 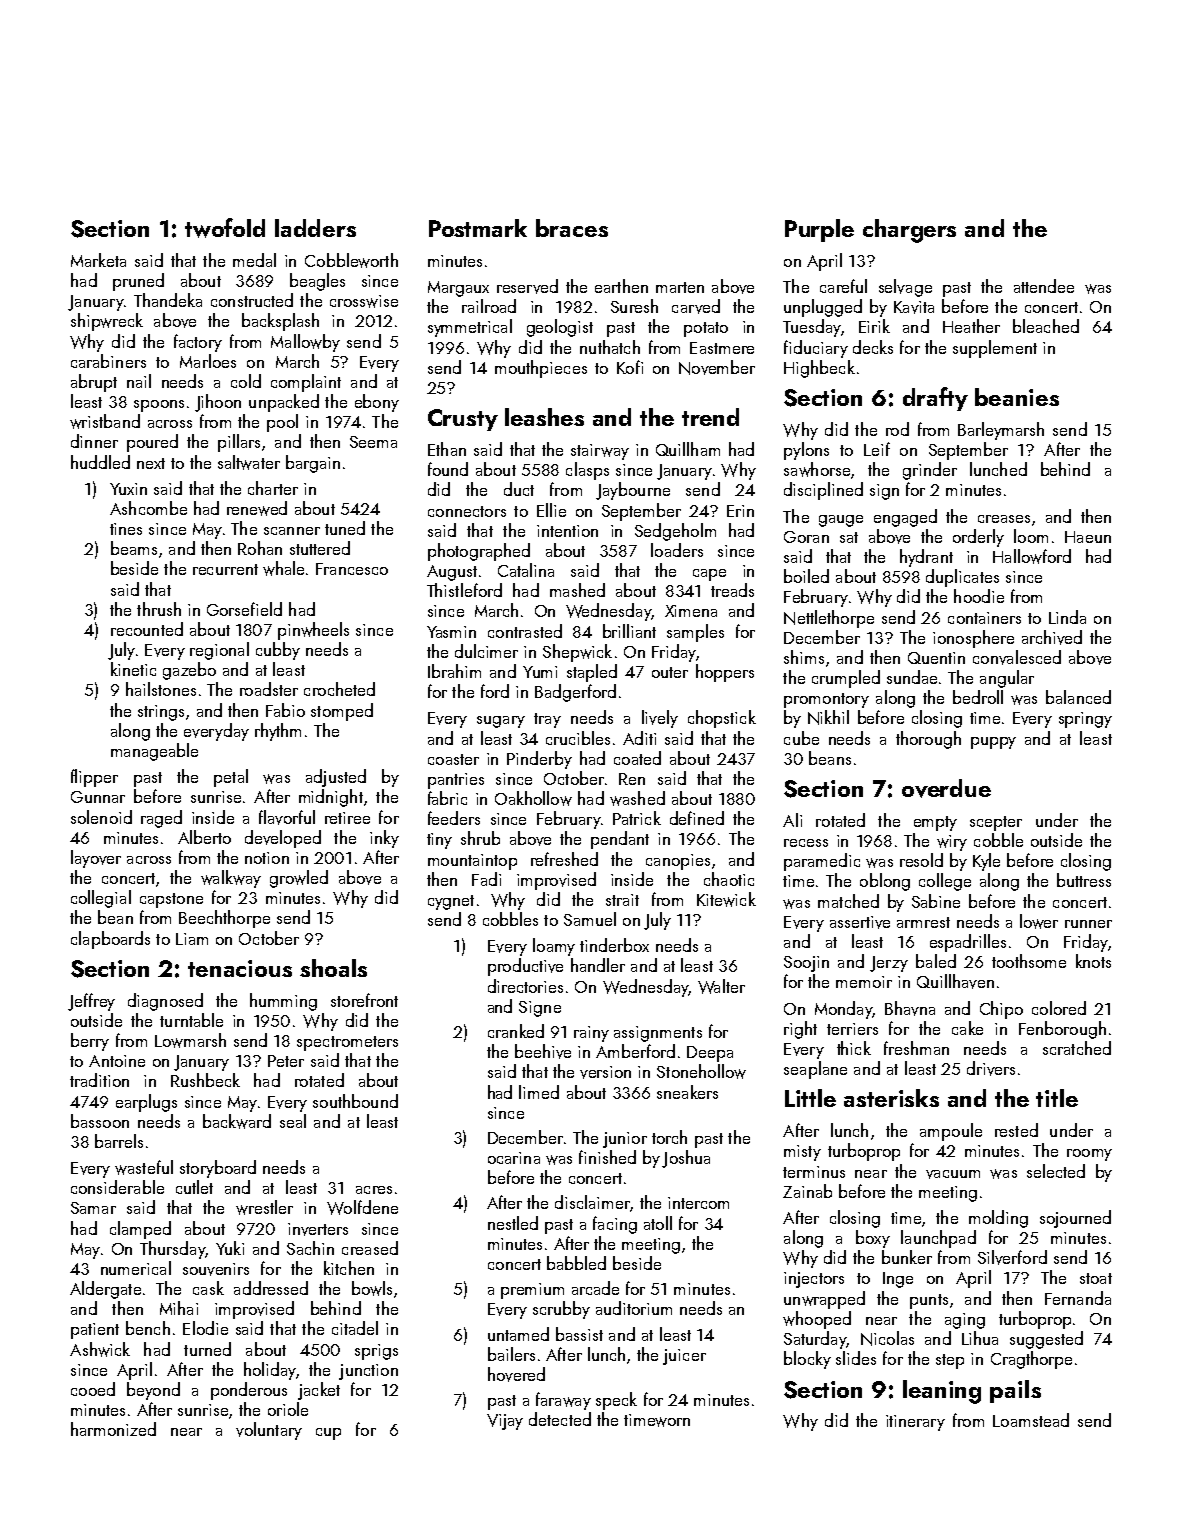 What do you see at coordinates (905, 288) in the page?
I see `selvage` at bounding box center [905, 288].
